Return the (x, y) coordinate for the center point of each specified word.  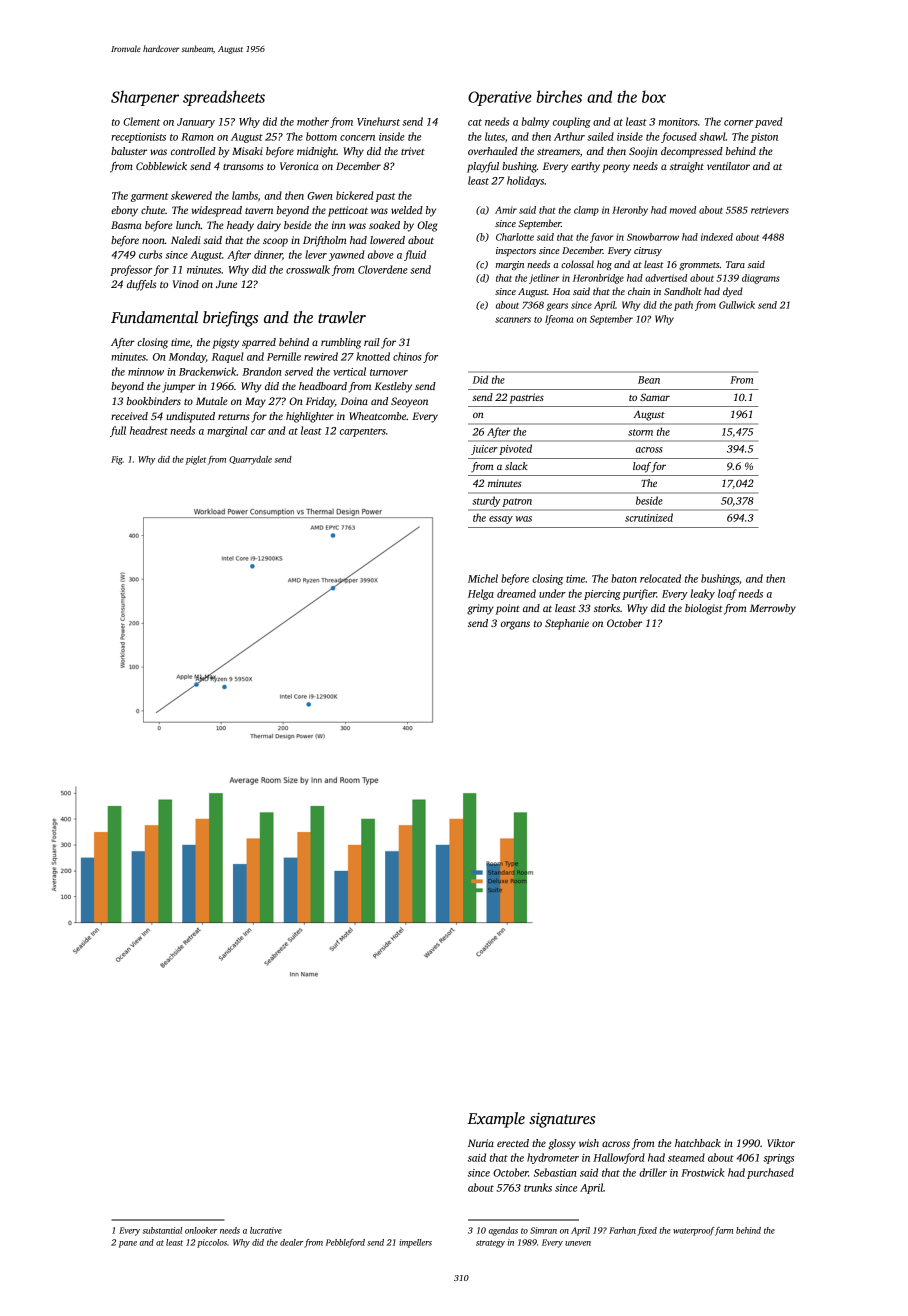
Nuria (481, 1143)
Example (496, 1120)
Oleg (427, 226)
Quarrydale (250, 460)
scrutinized (649, 517)
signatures (562, 1120)
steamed (686, 1157)
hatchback (698, 1143)
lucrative (266, 1230)
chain (639, 291)
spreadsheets (224, 98)
